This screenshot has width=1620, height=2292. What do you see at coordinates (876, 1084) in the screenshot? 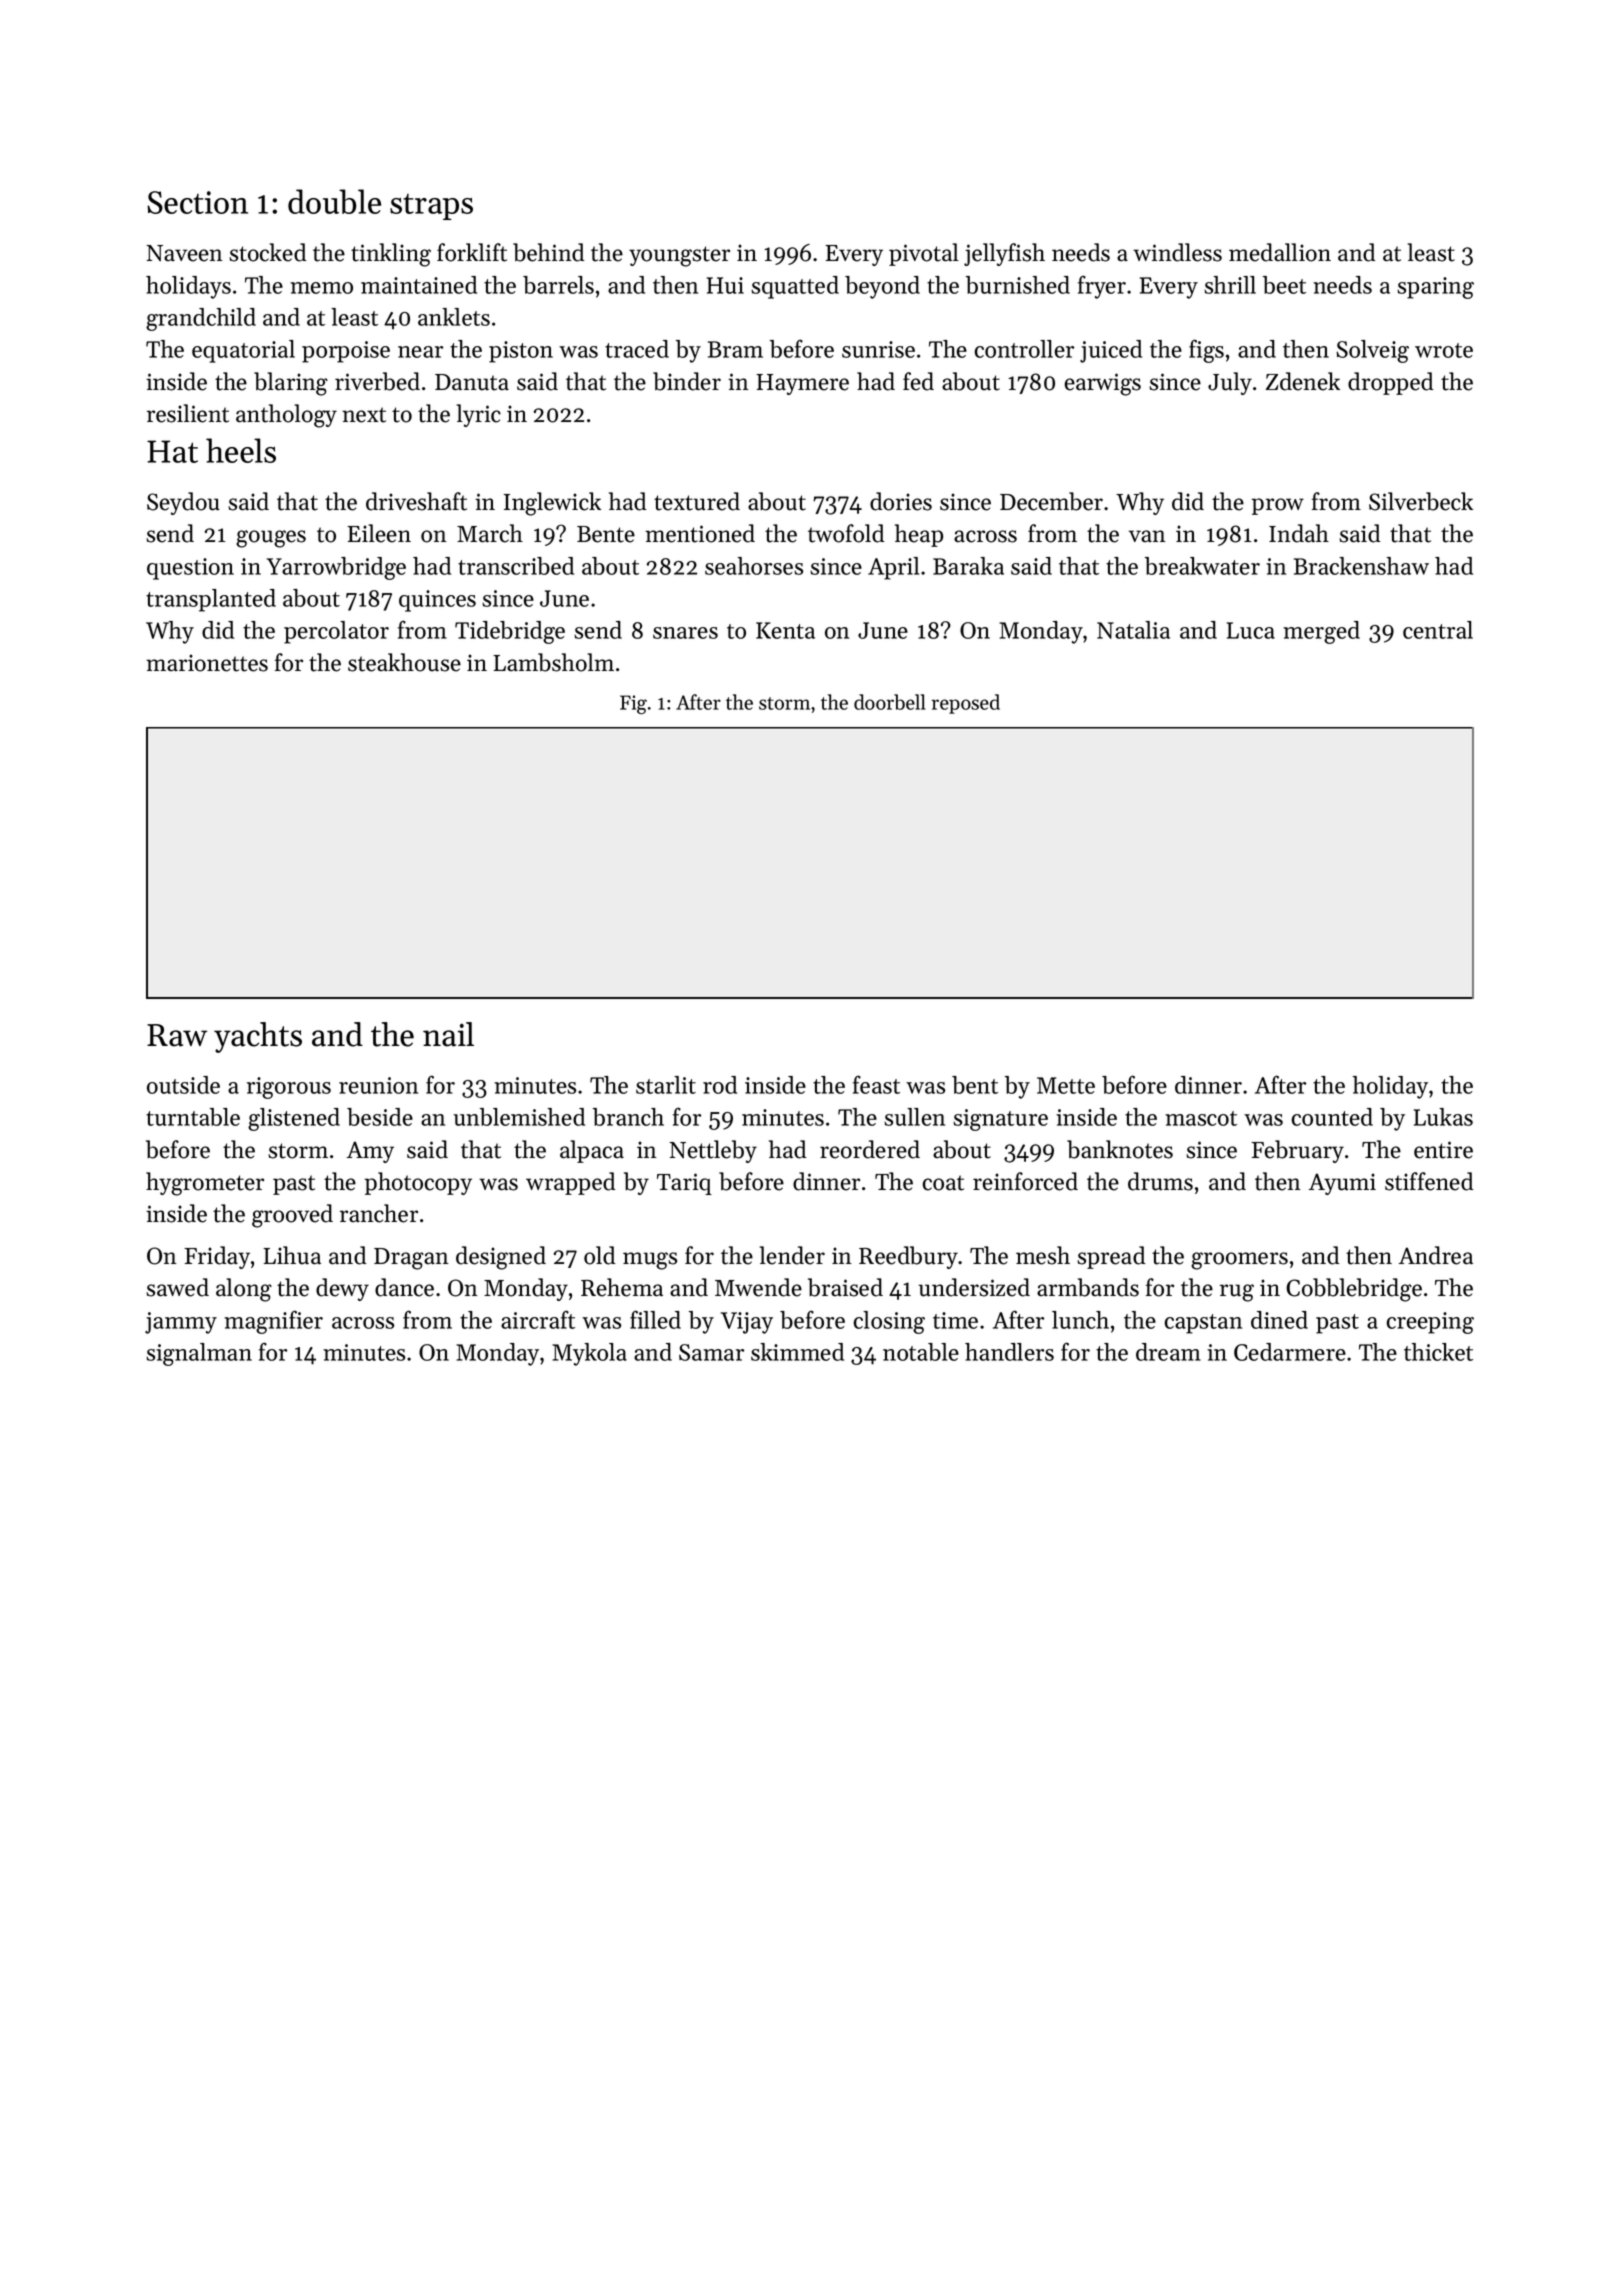
I see `feast` at bounding box center [876, 1084].
